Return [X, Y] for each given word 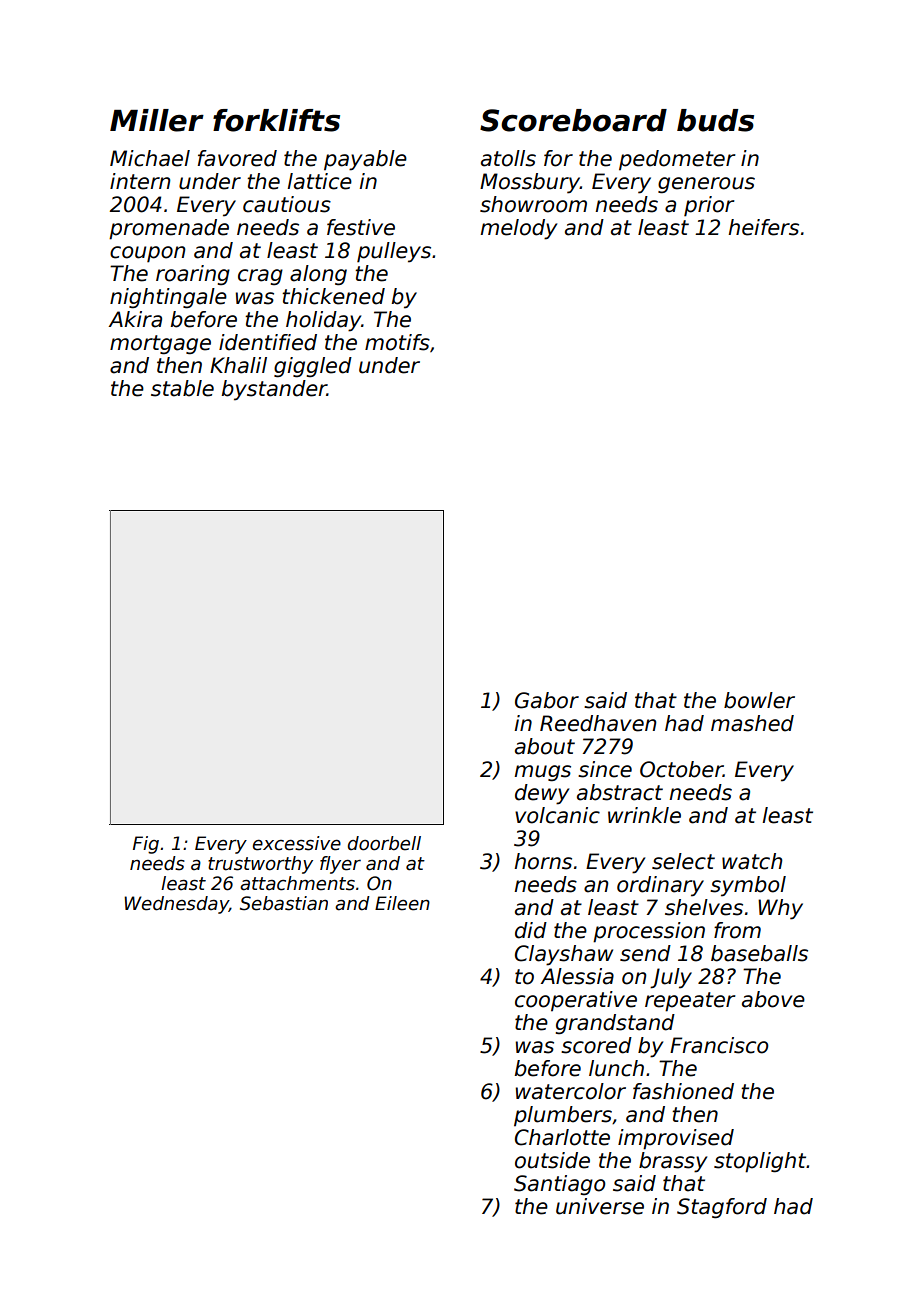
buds [715, 120]
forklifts [276, 120]
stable [182, 388]
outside [552, 1160]
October [681, 769]
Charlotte [562, 1137]
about [545, 746]
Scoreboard [573, 120]
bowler [759, 700]
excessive [297, 843]
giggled [313, 367]
